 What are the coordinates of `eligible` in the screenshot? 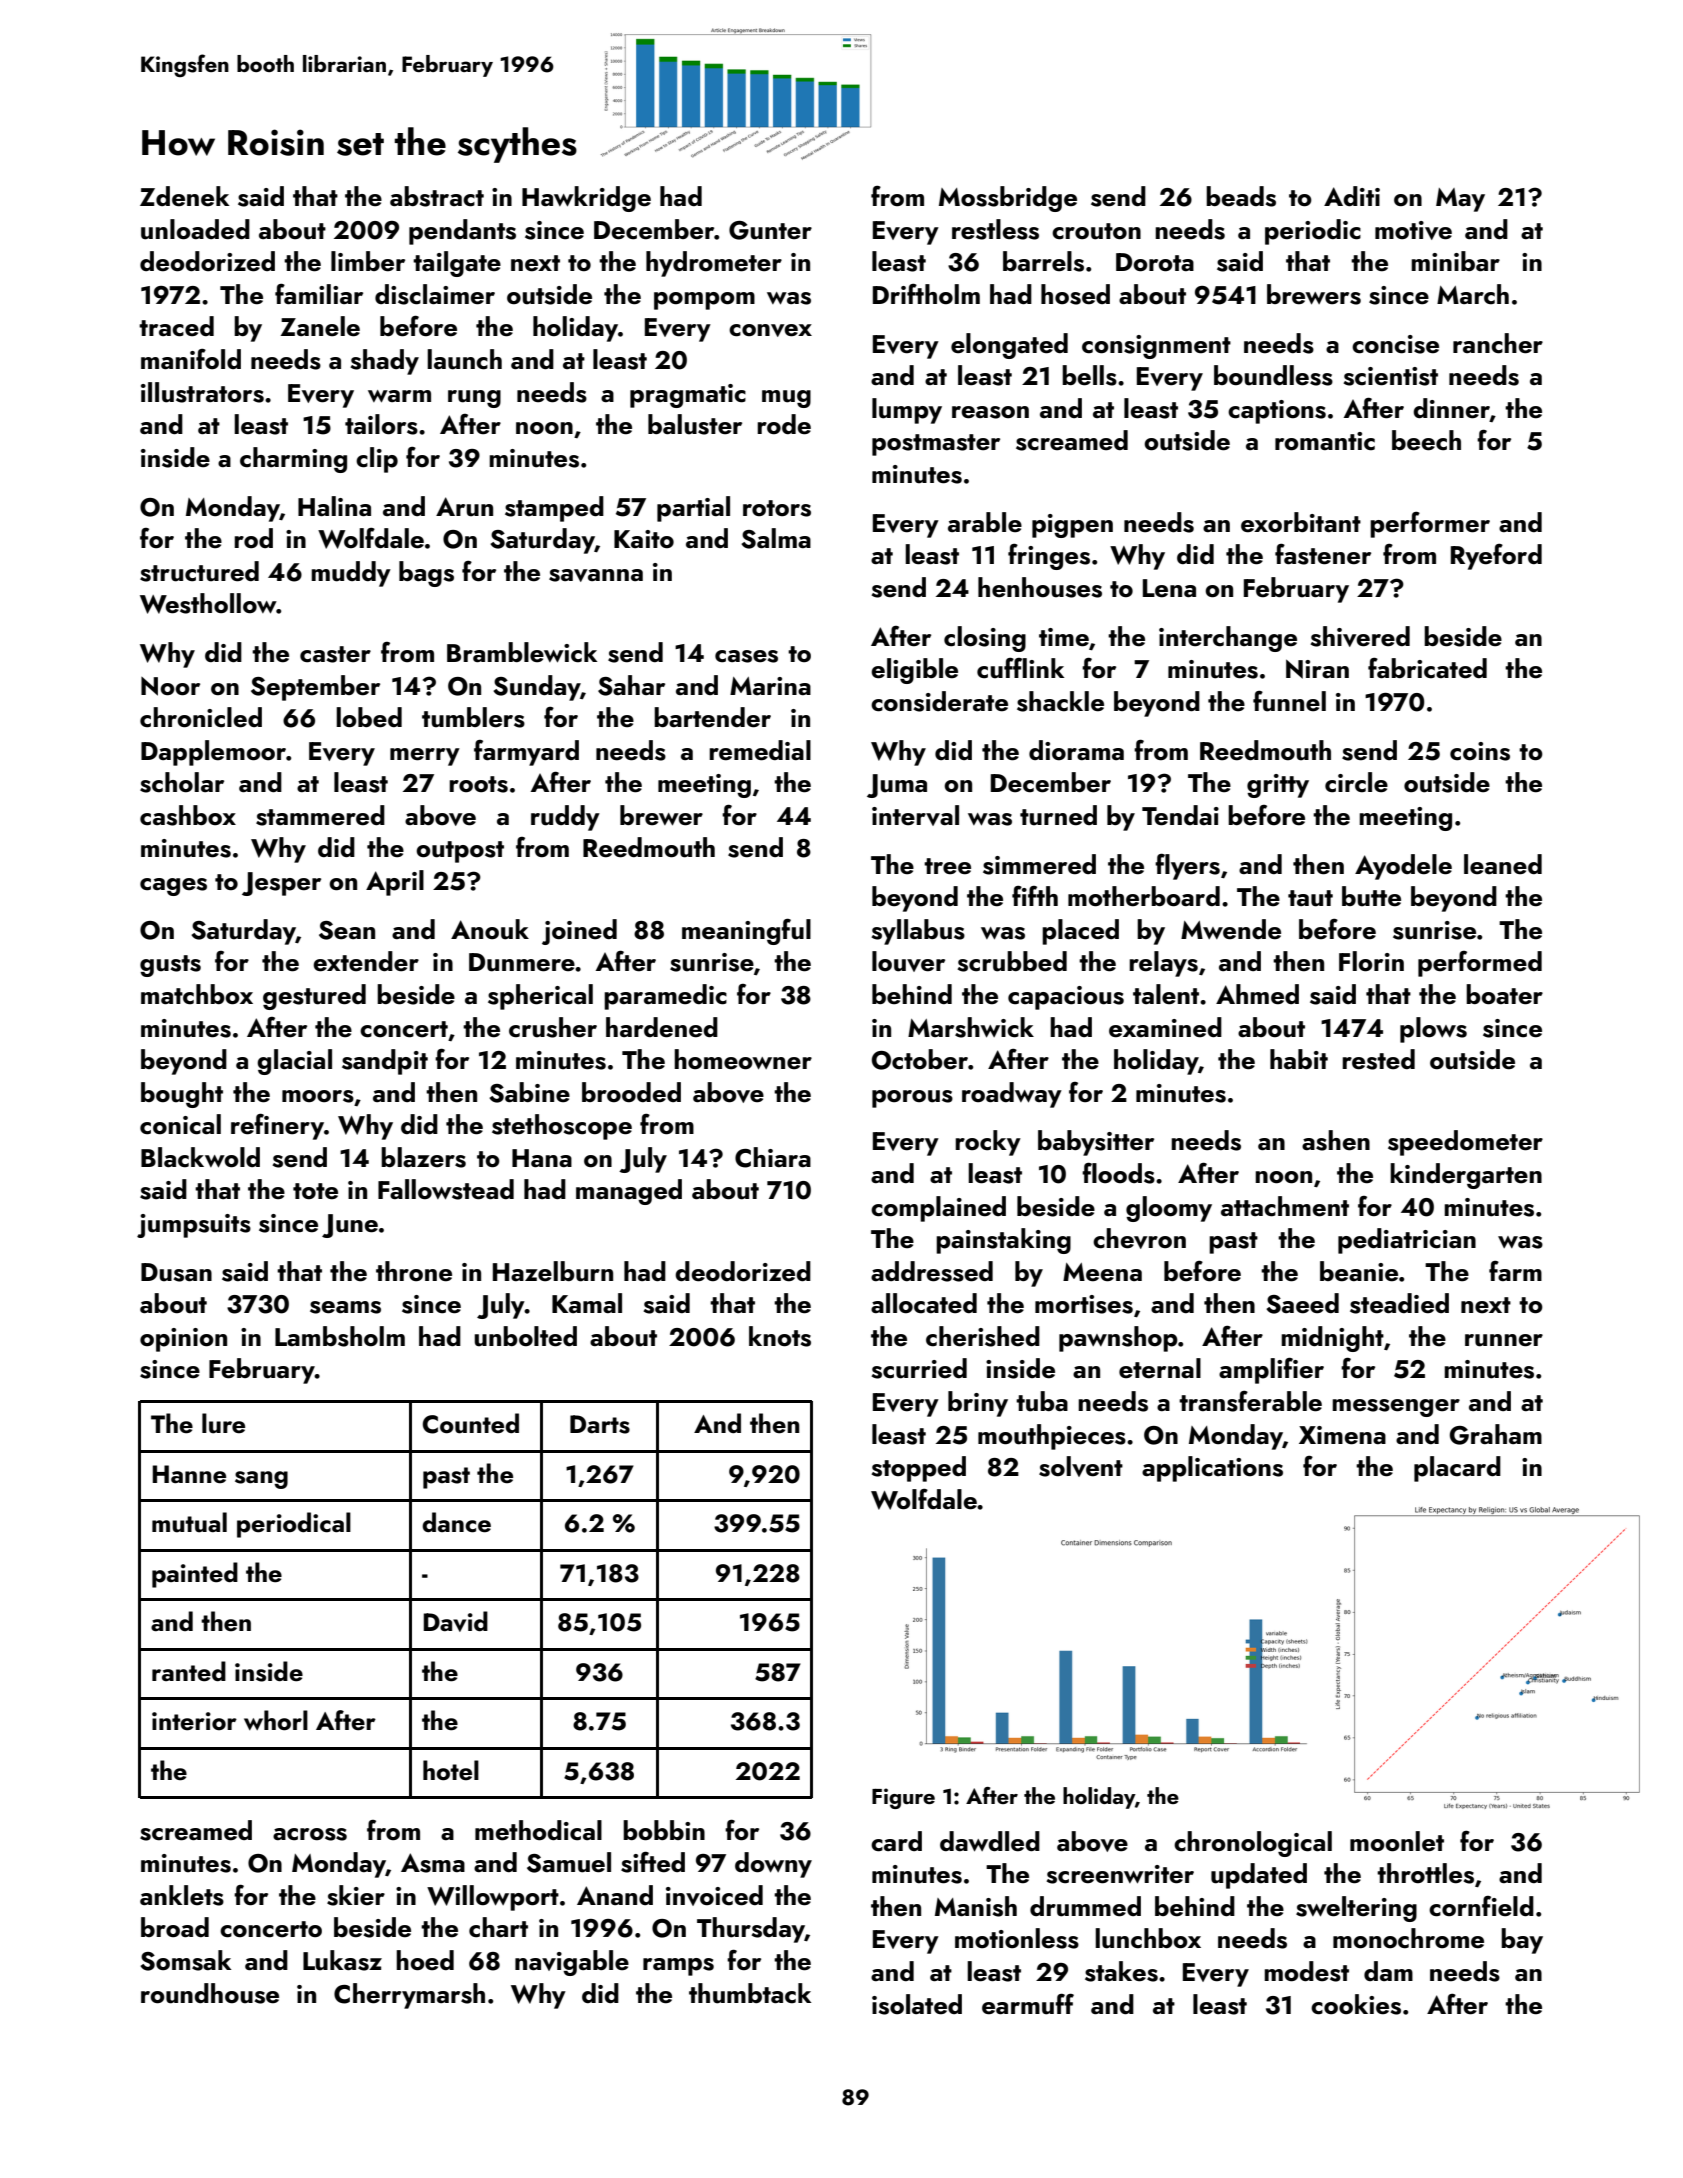 It's located at (914, 671).
